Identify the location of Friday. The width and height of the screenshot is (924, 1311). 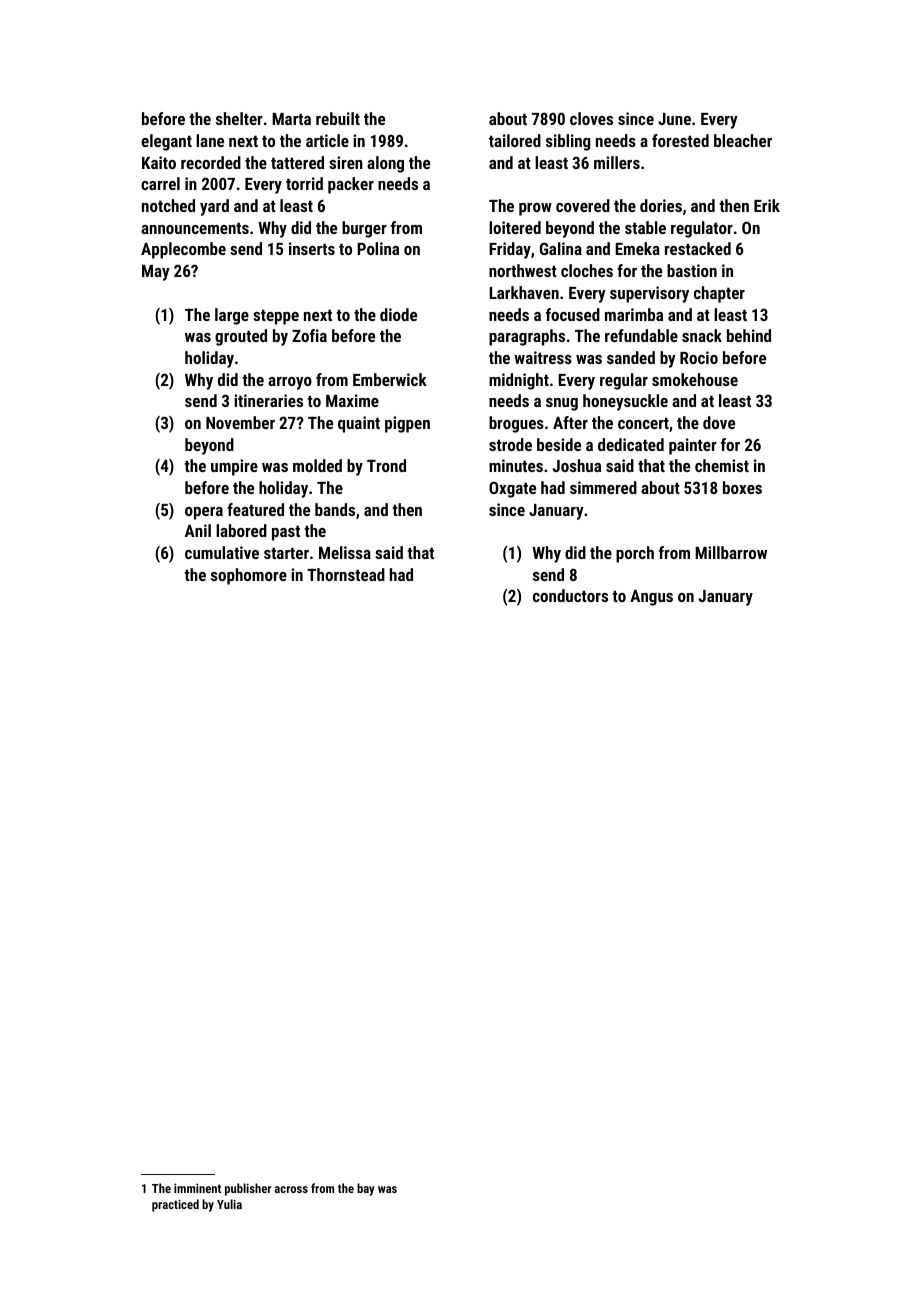
(510, 250).
